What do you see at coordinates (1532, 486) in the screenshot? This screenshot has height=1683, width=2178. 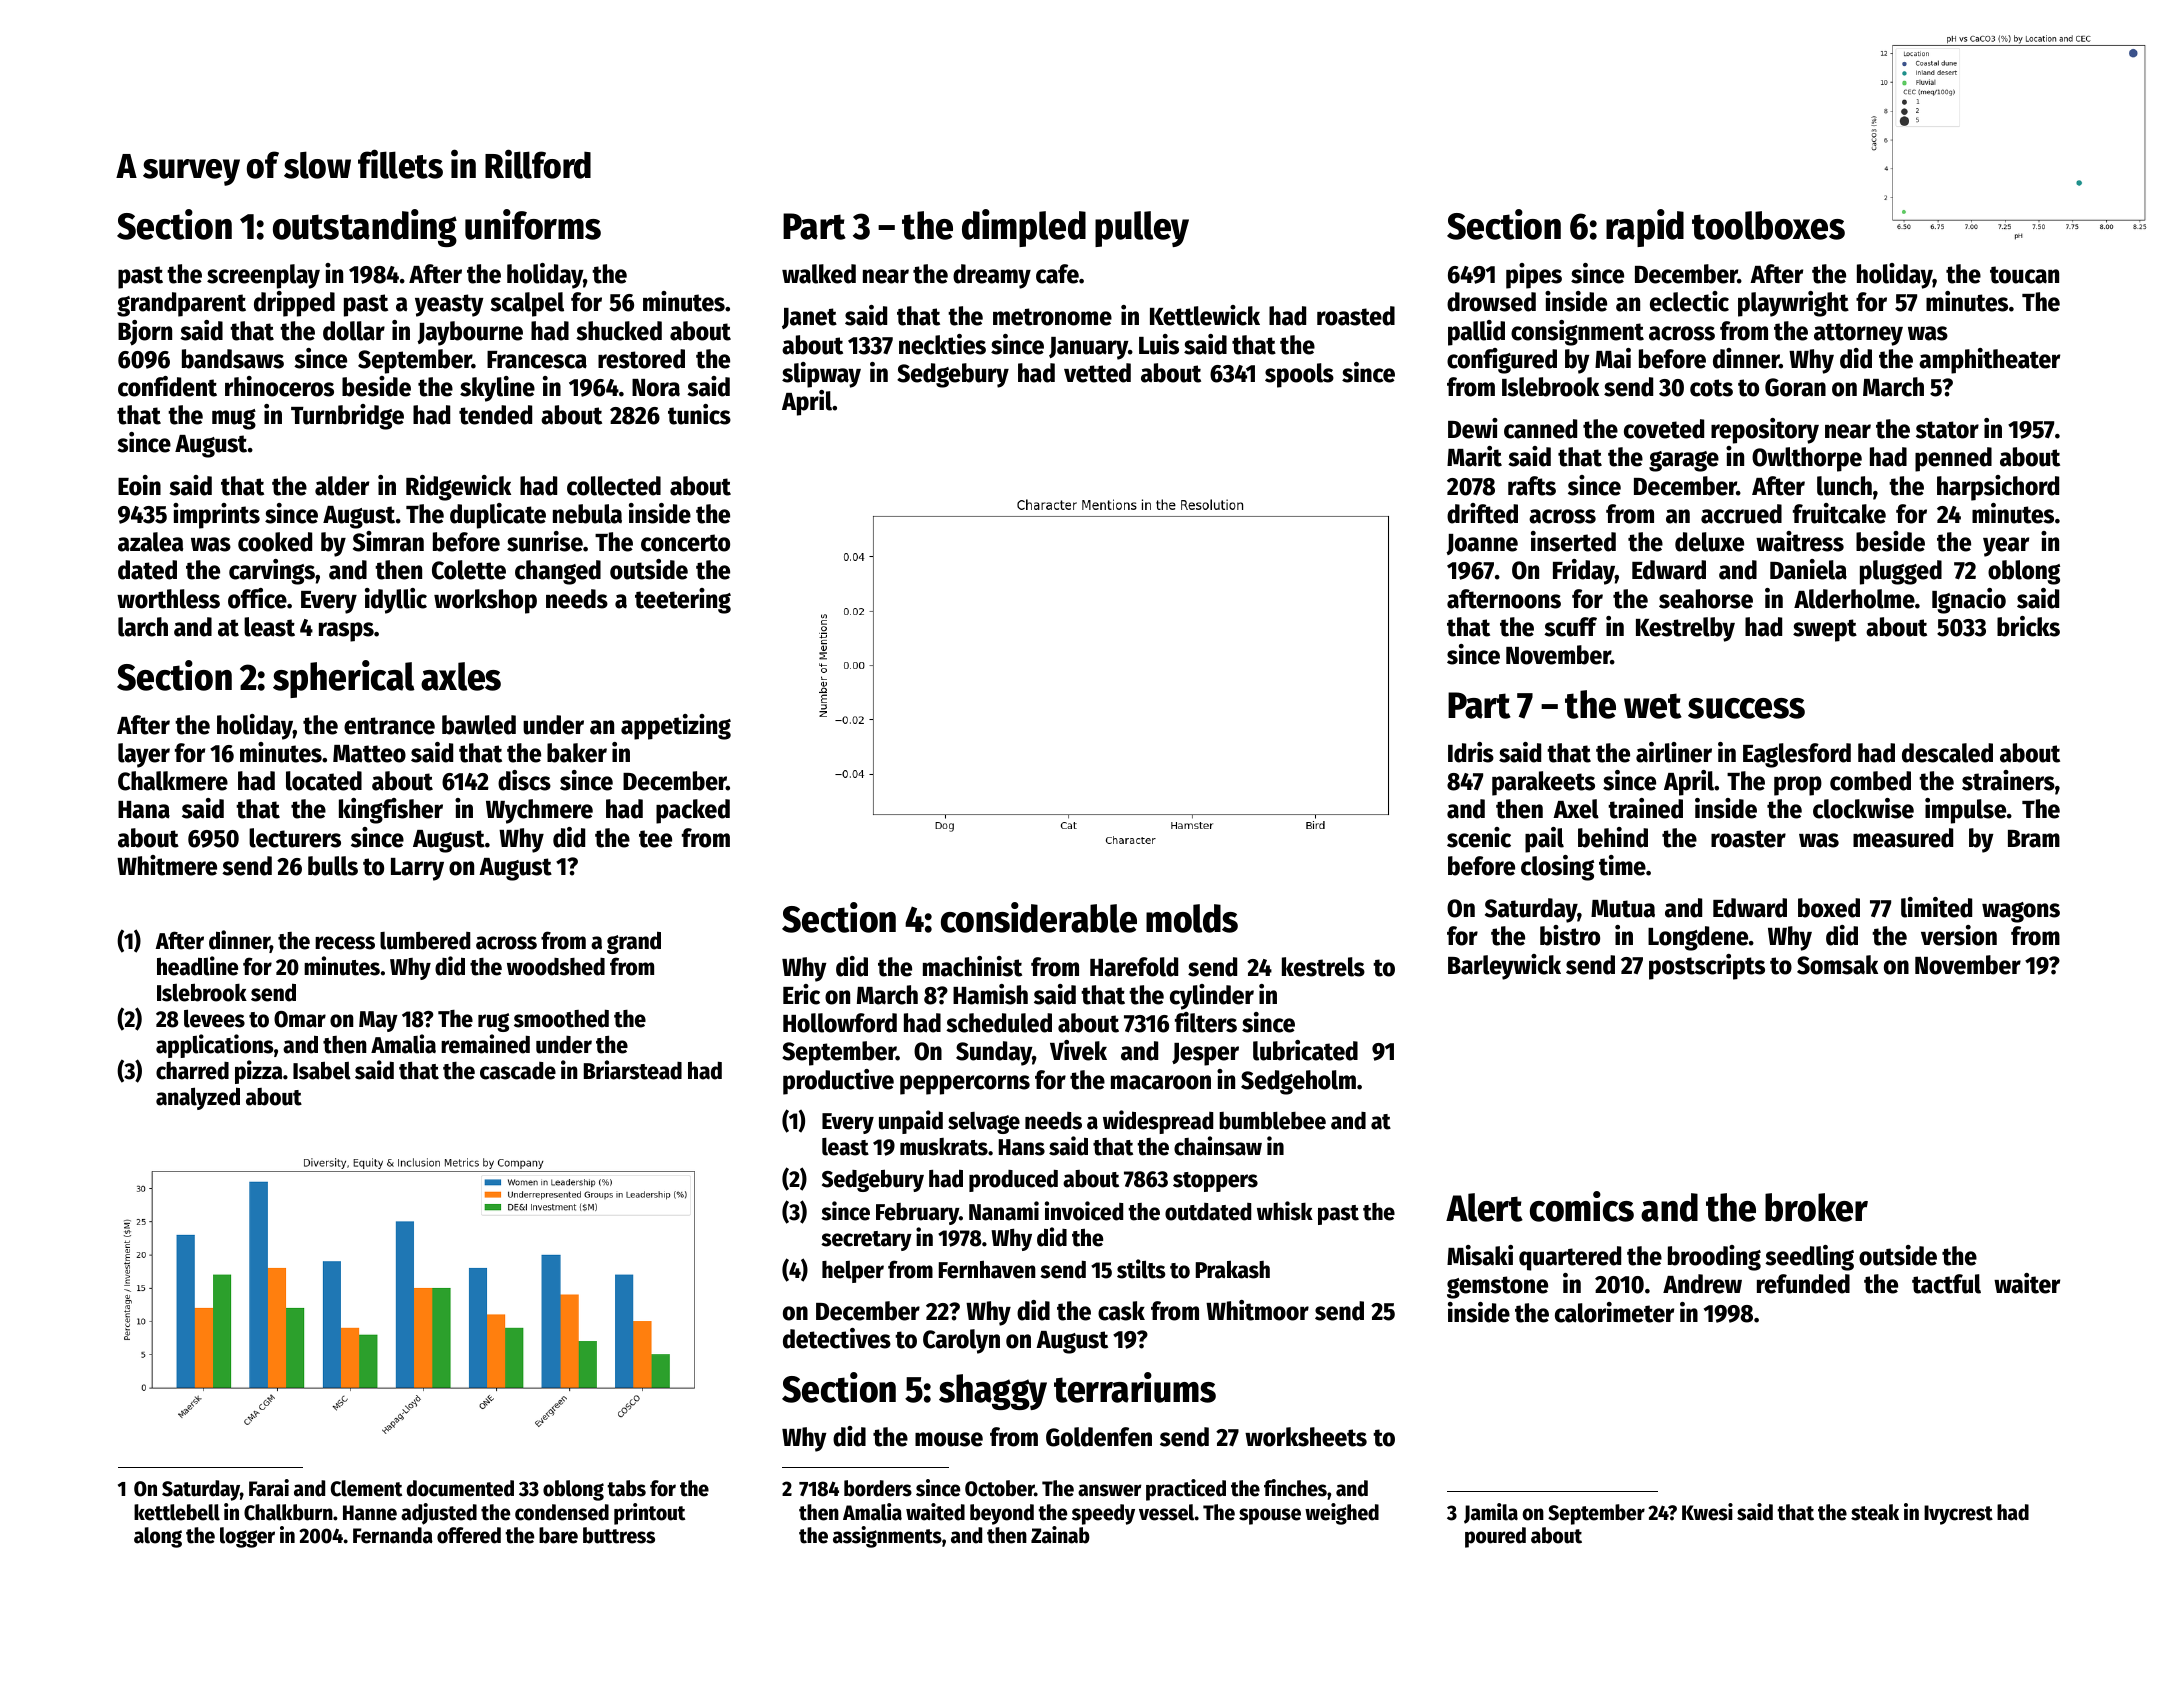 I see `rafts` at bounding box center [1532, 486].
